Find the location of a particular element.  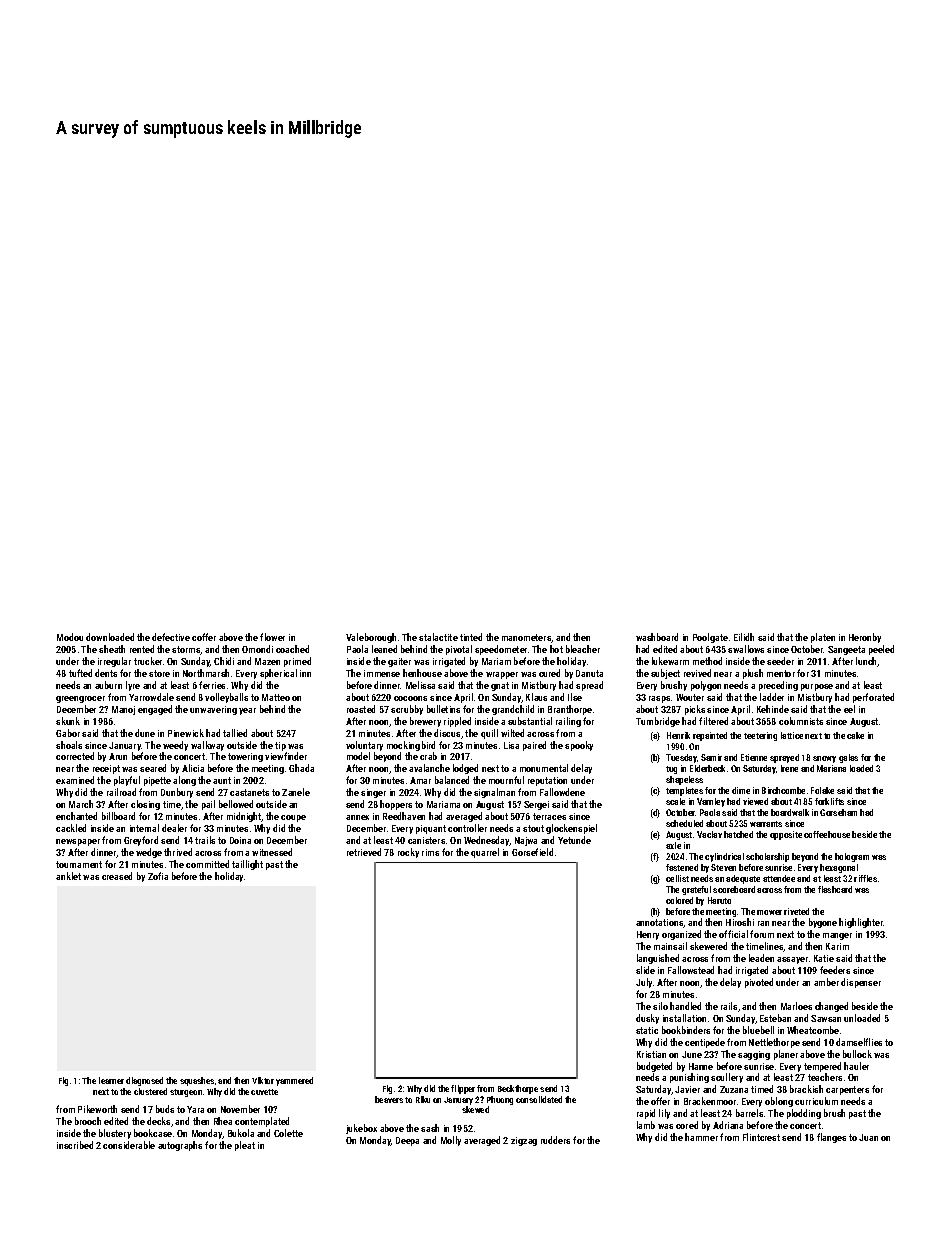

flower is located at coordinates (272, 637).
